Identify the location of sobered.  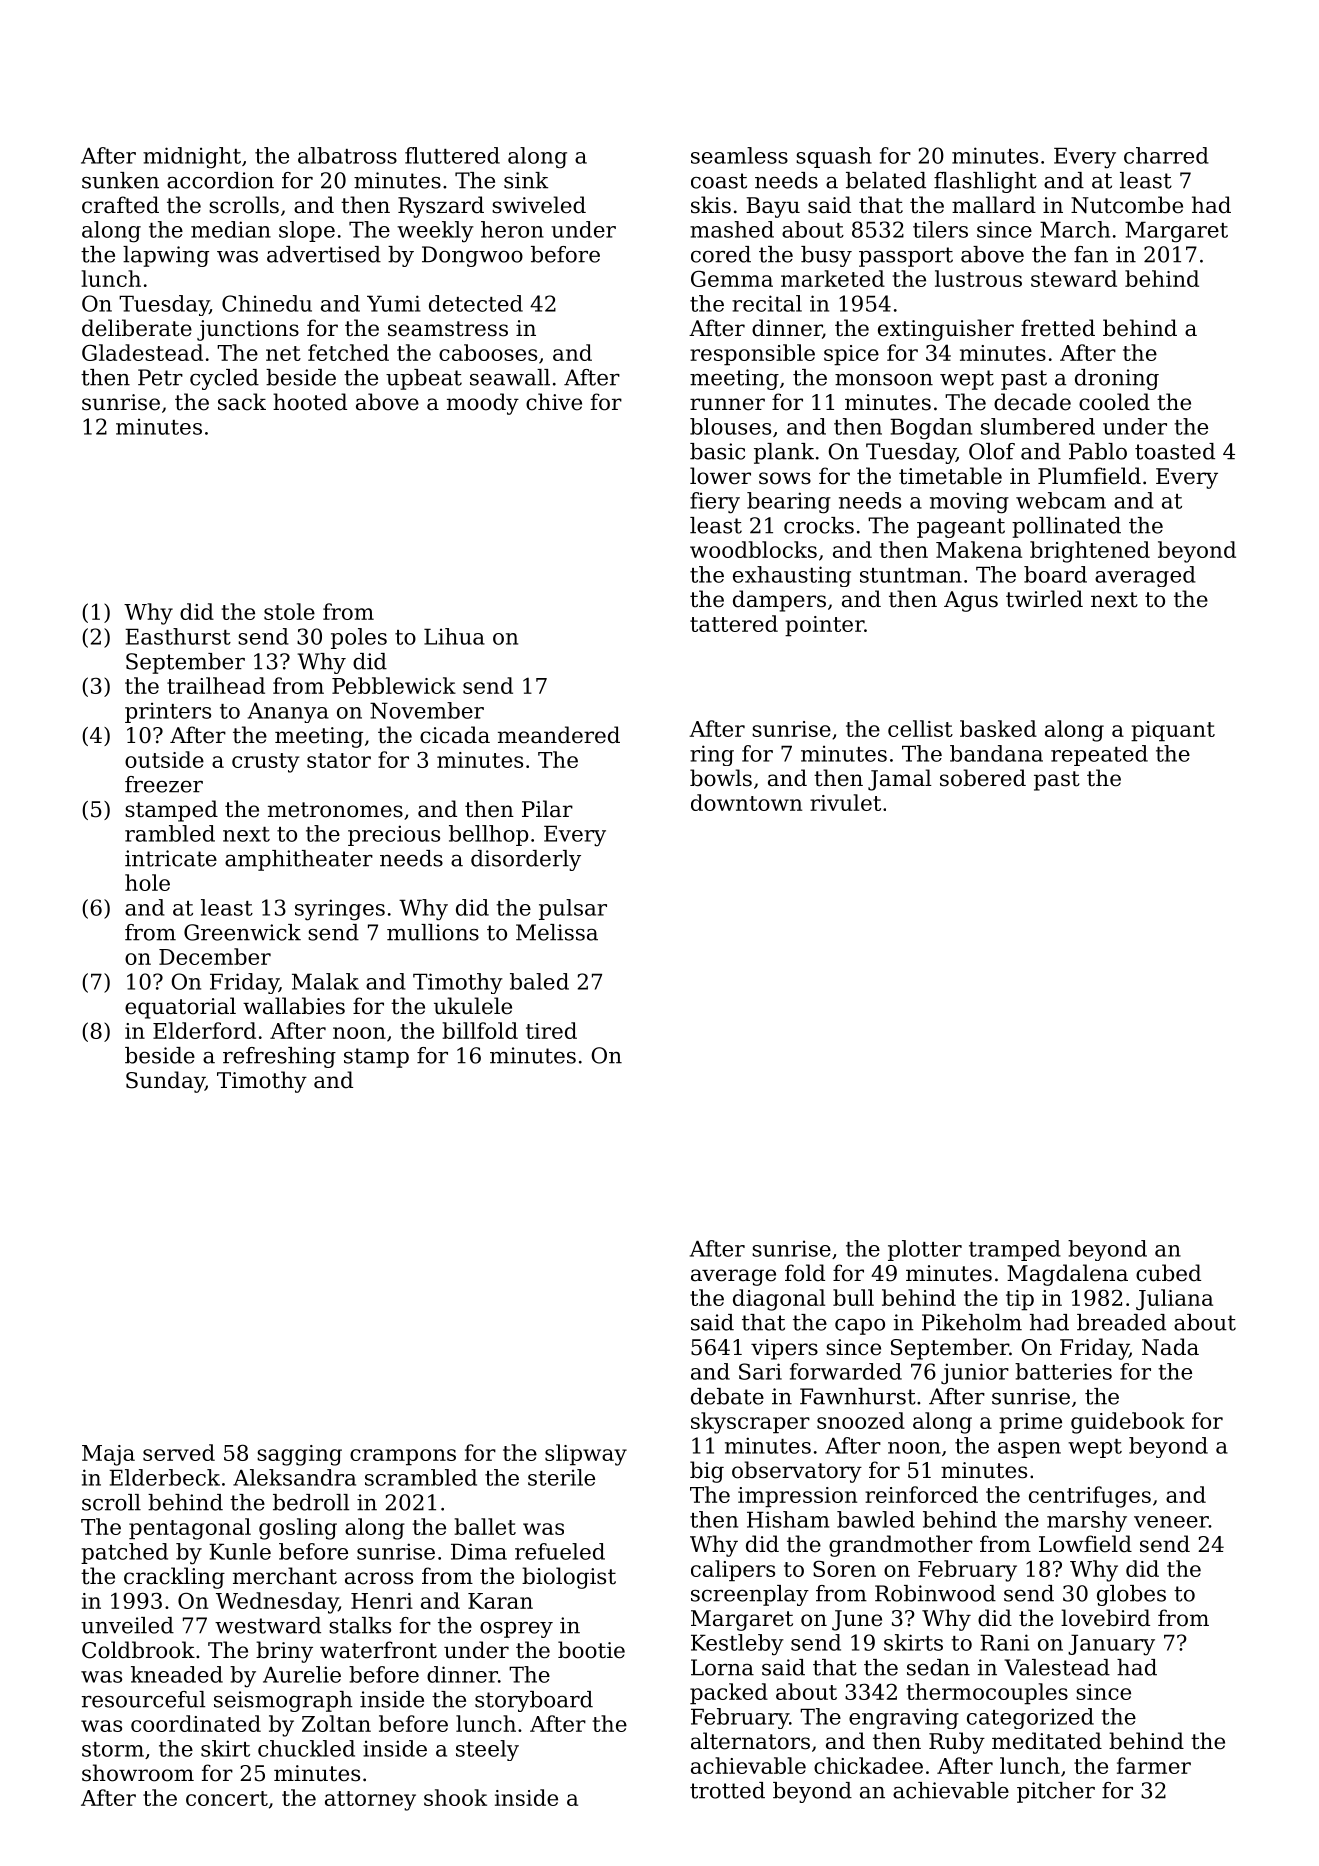
(983, 778).
